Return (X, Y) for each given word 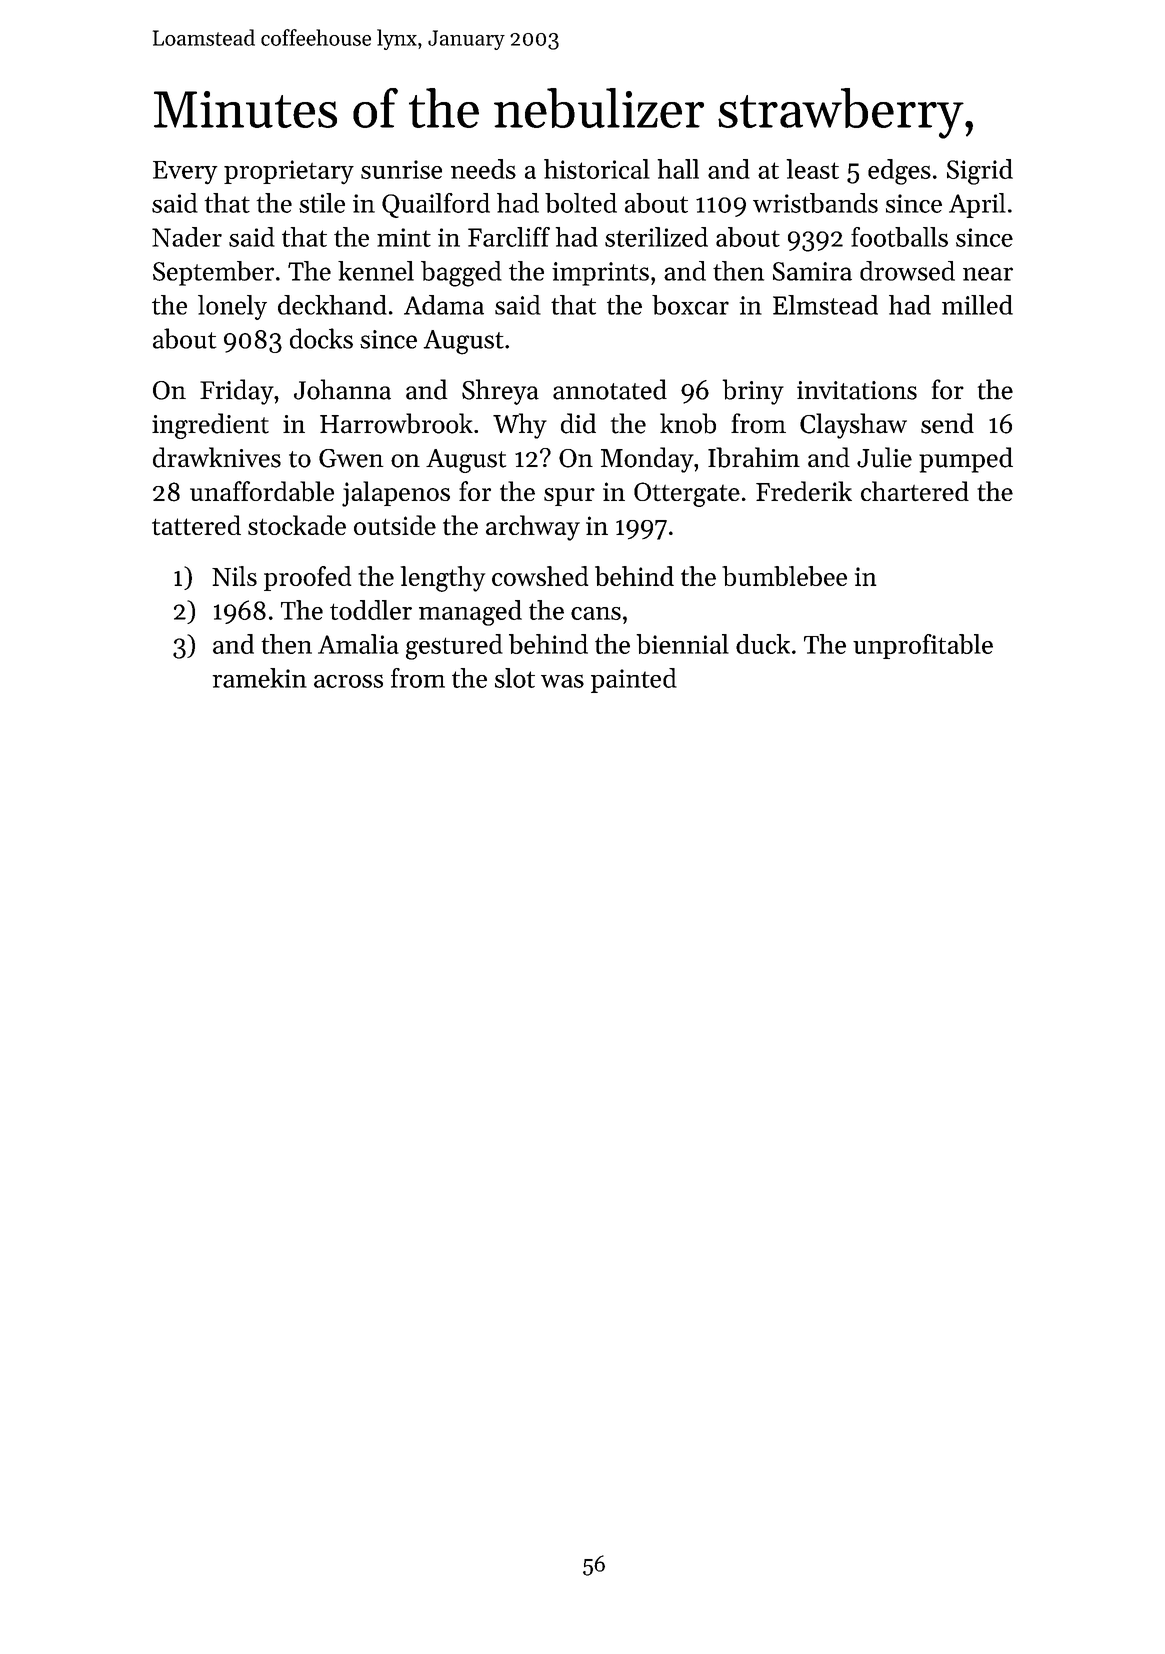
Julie (884, 457)
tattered (196, 525)
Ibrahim (754, 457)
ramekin (260, 678)
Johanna (342, 389)
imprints (600, 274)
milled (977, 305)
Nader (187, 237)
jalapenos (396, 494)
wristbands (815, 203)
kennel (376, 271)
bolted (581, 203)
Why (520, 426)
